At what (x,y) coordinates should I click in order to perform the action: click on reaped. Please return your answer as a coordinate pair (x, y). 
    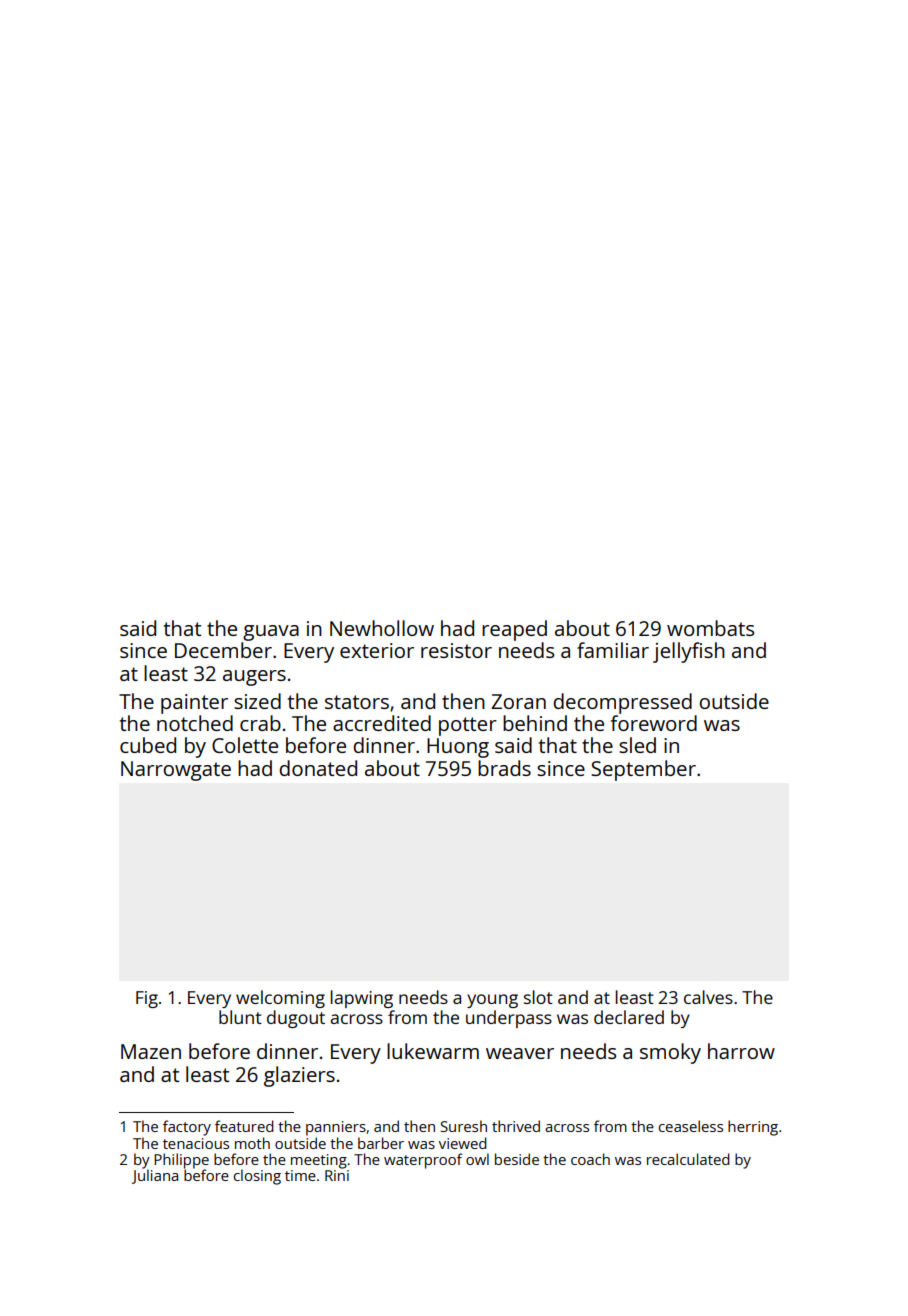
    Looking at the image, I should click on (514, 630).
